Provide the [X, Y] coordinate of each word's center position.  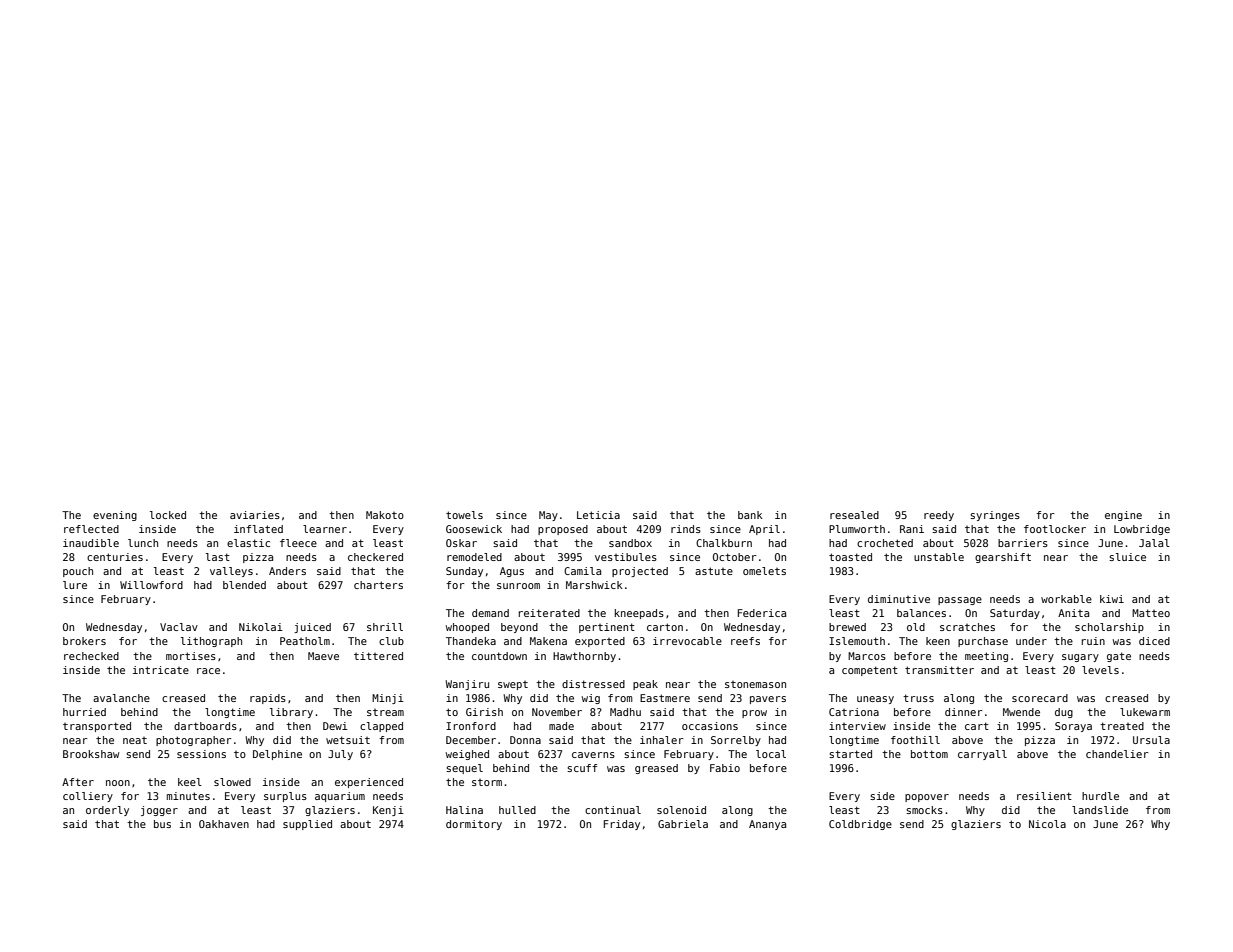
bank [750, 515]
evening [115, 516]
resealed [854, 515]
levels [1100, 670]
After [78, 782]
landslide [1100, 810]
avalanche [121, 698]
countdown [499, 656]
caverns [593, 755]
